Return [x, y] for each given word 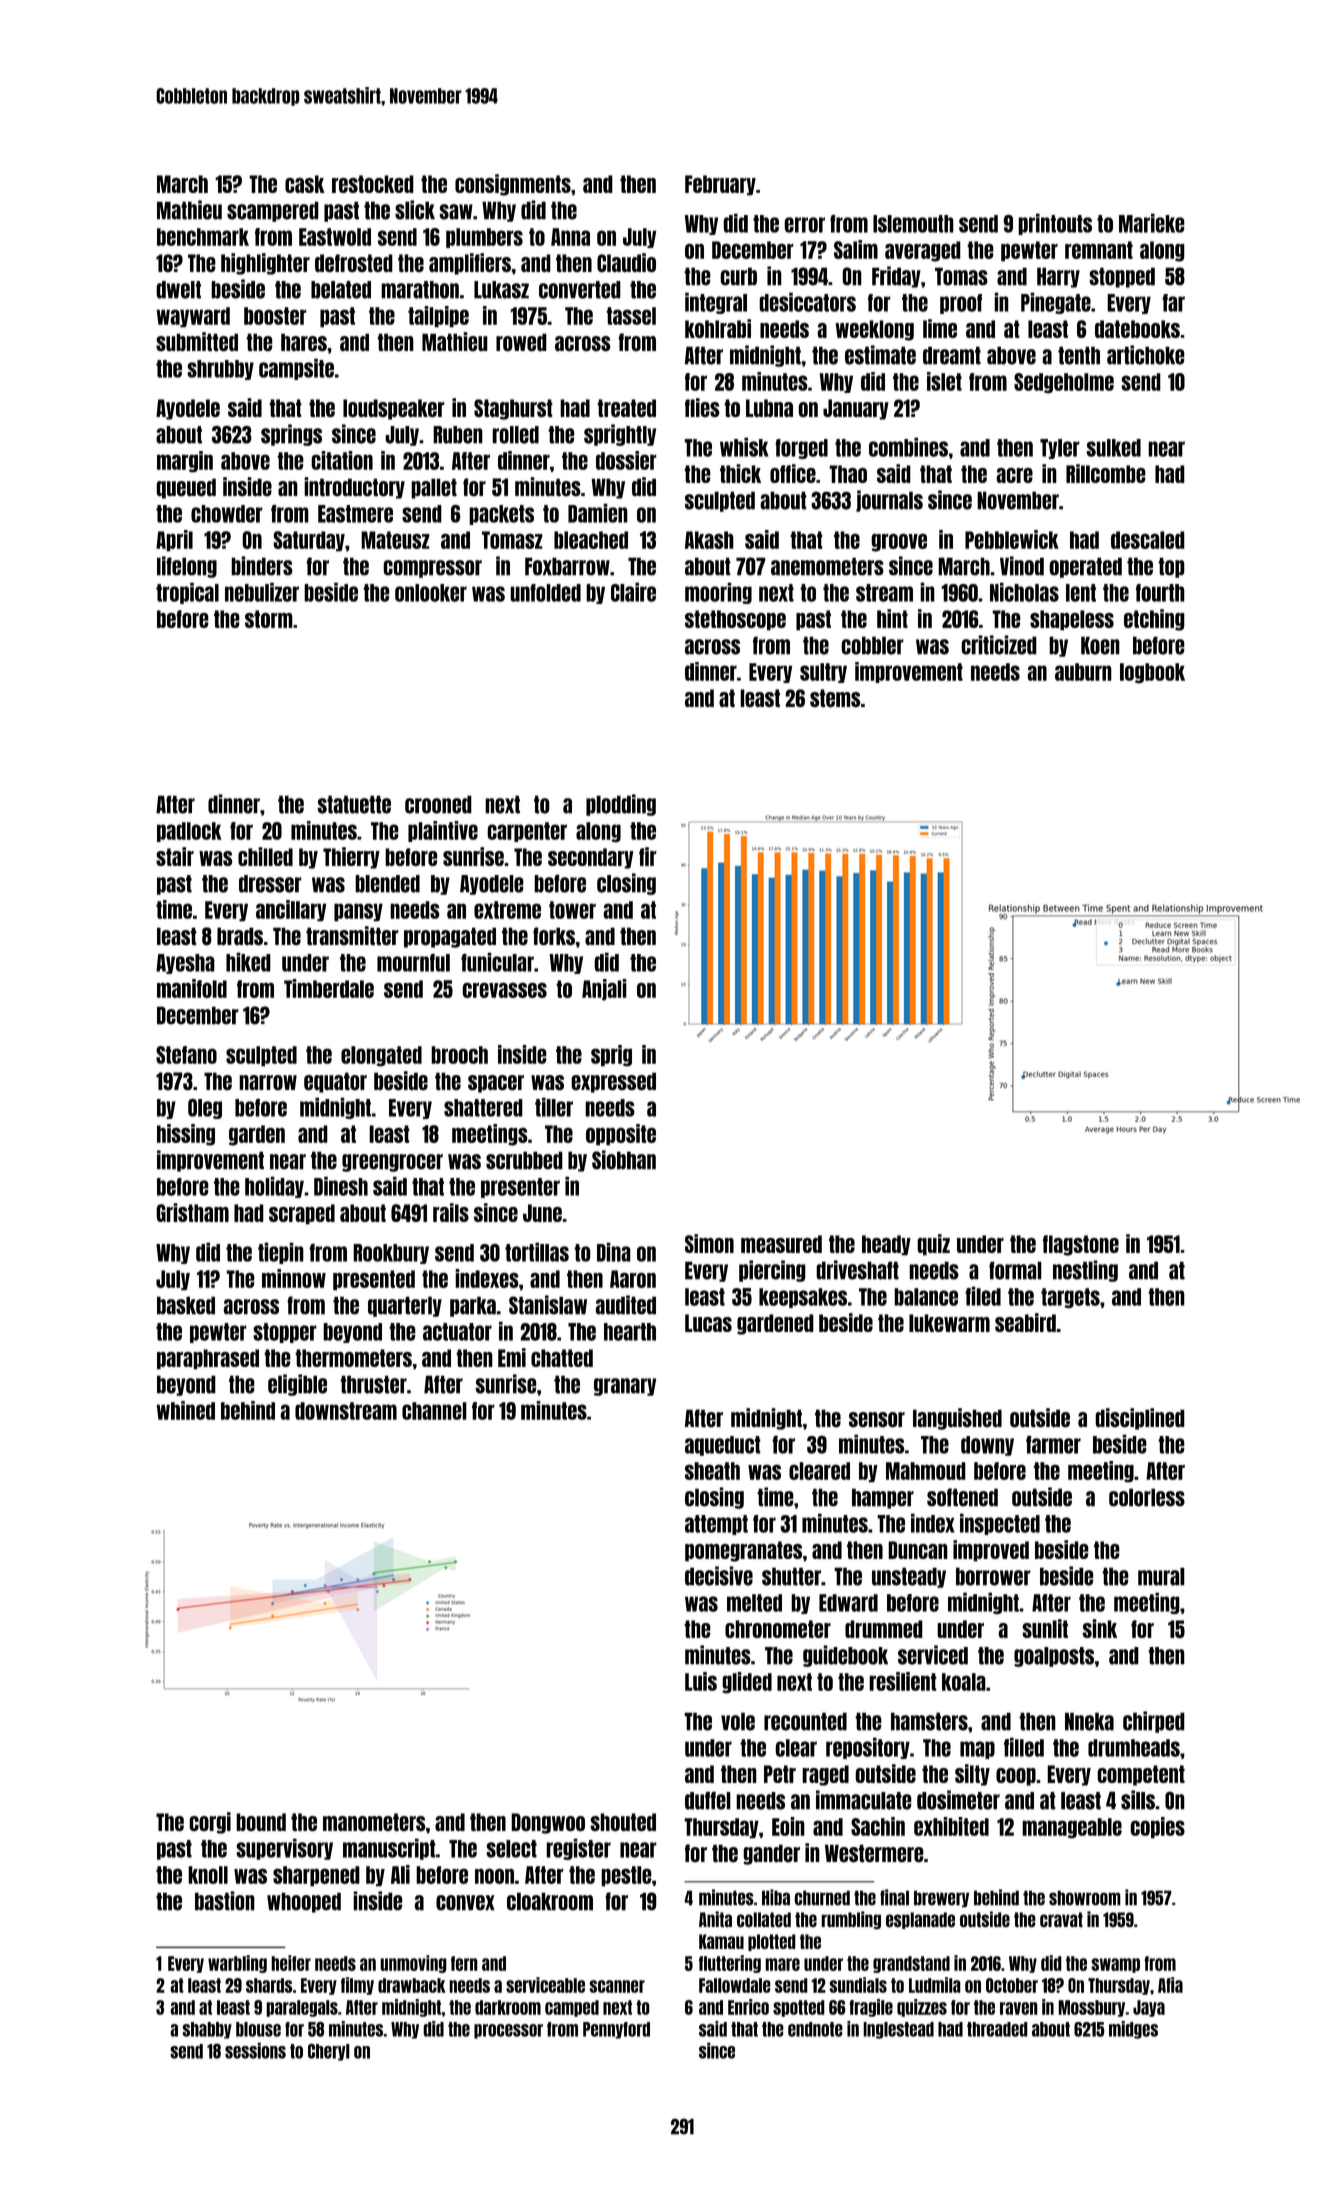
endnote [815, 2029]
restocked [373, 184]
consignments [513, 185]
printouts [1055, 224]
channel [434, 1411]
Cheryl [329, 2052]
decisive [719, 1576]
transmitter [352, 936]
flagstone [1081, 1245]
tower [572, 910]
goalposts [1054, 1657]
